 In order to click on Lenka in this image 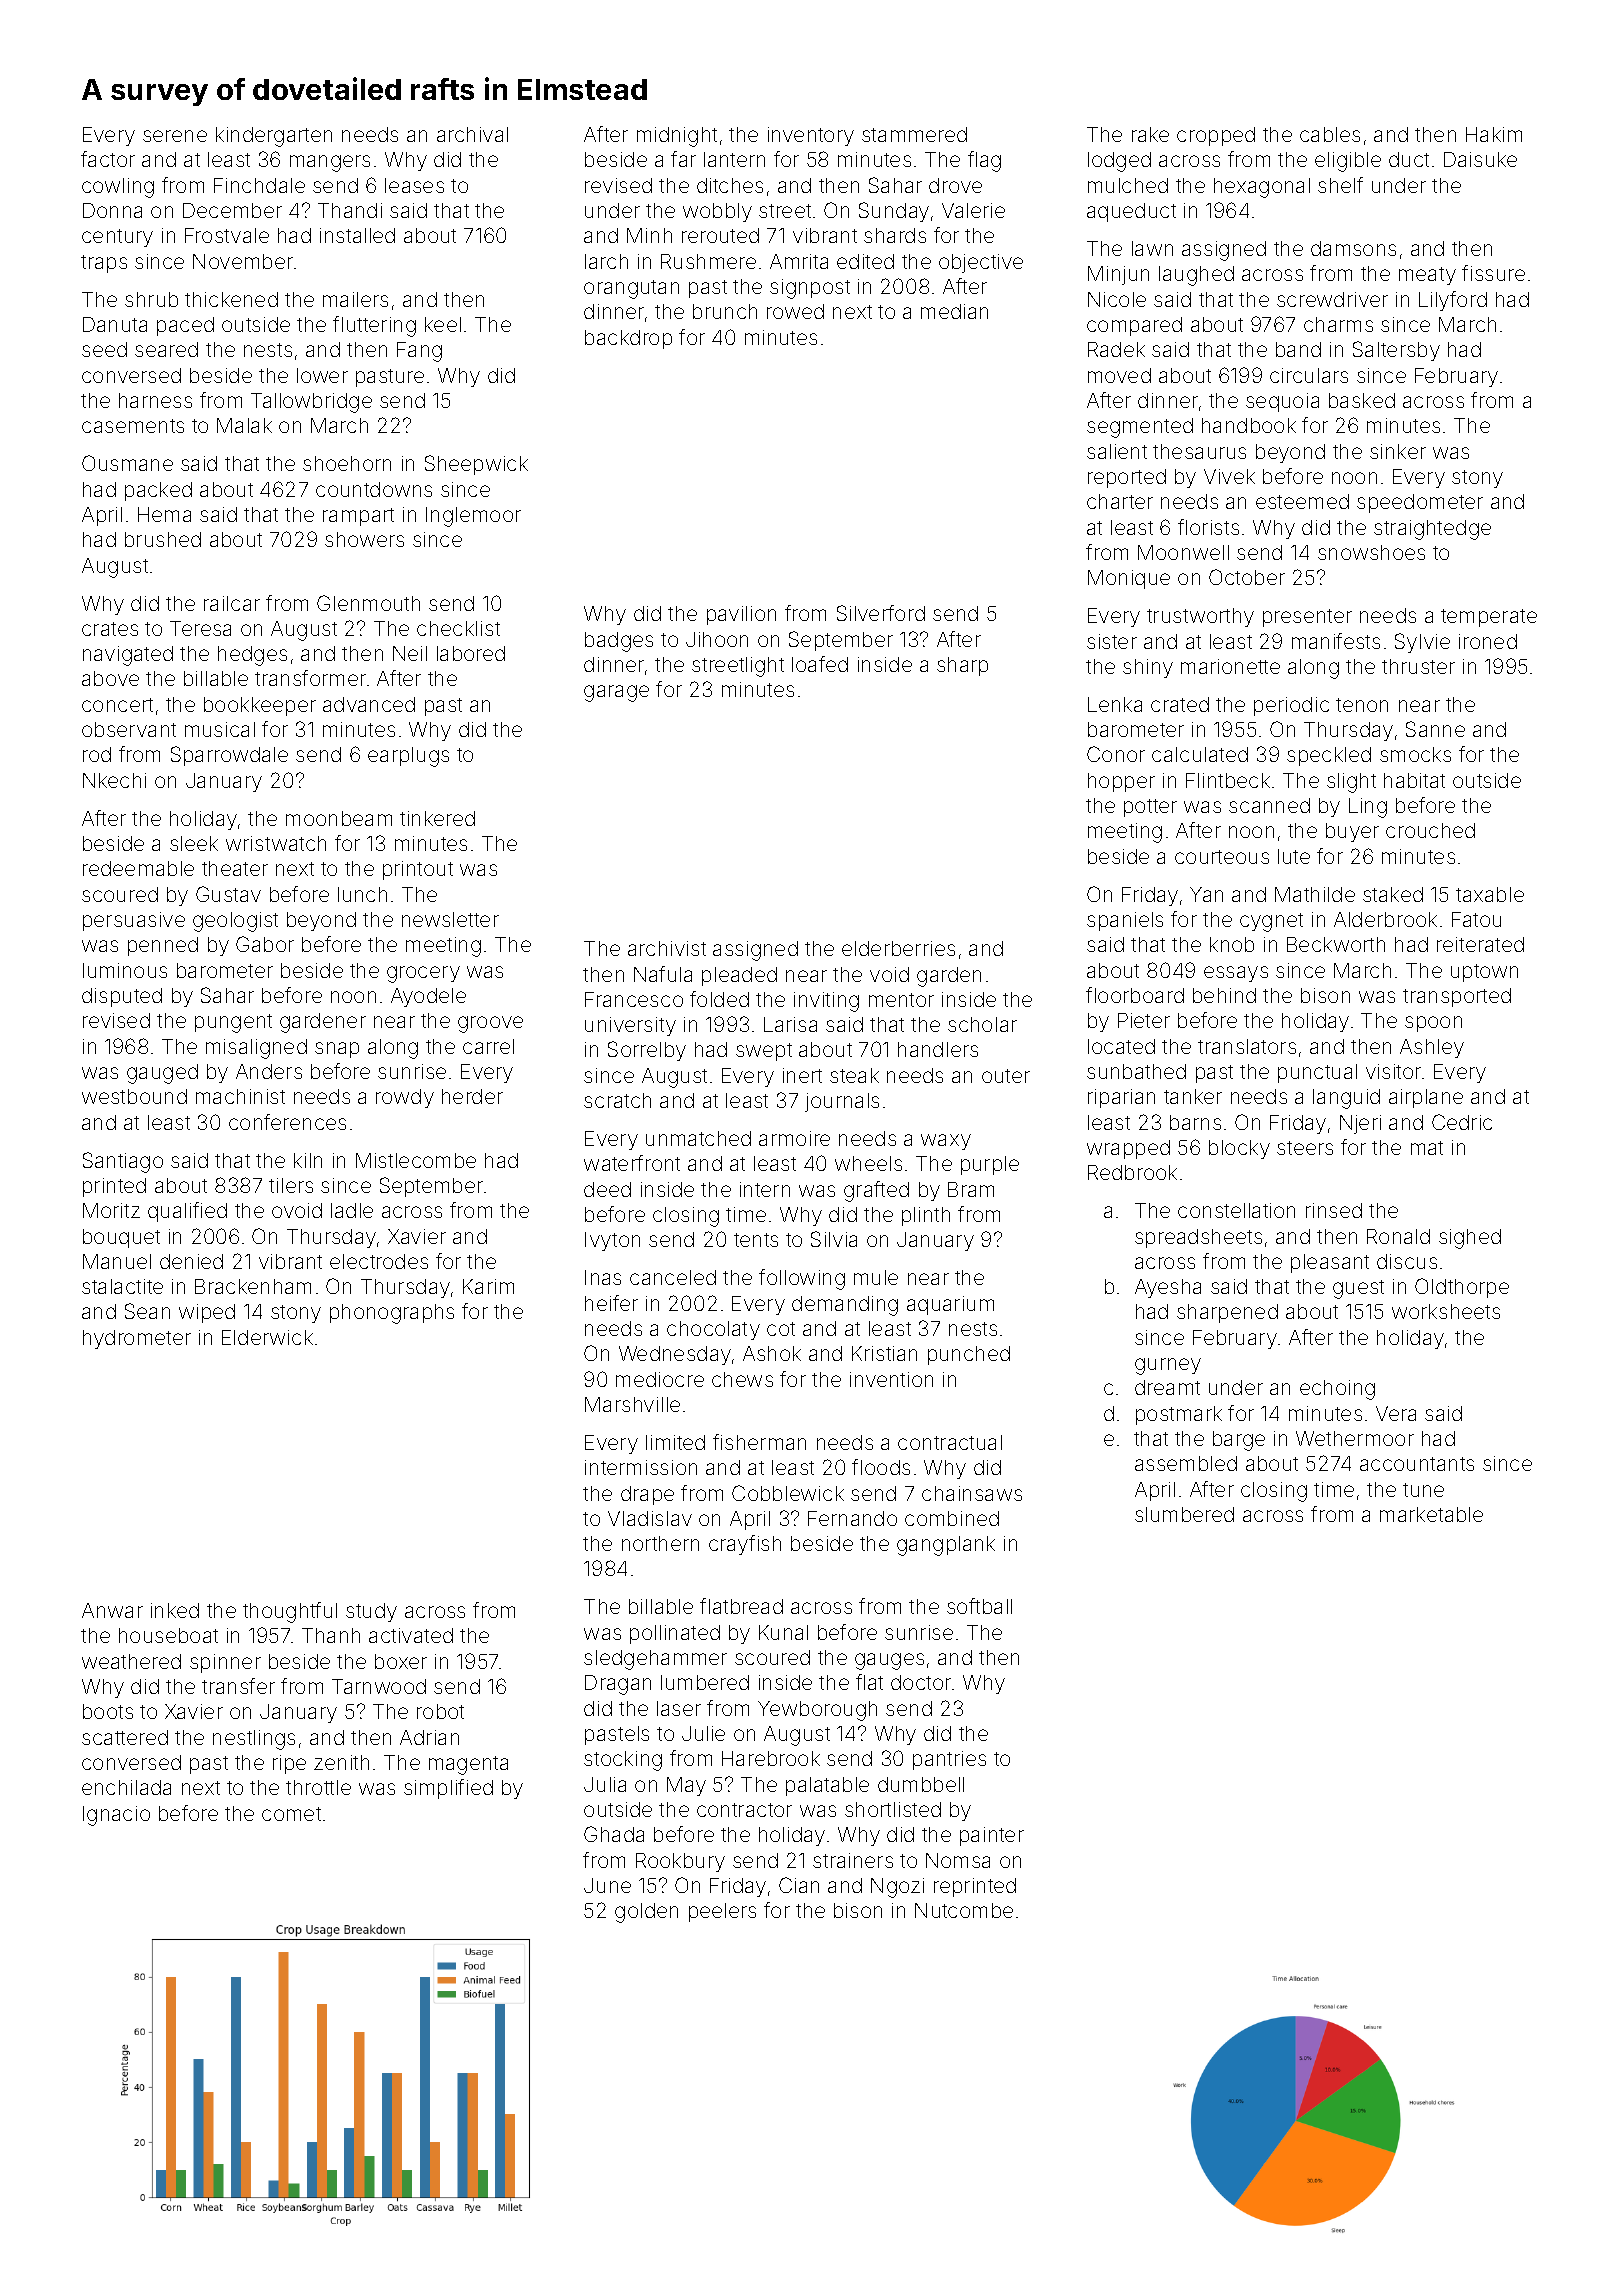, I will do `click(1115, 704)`.
